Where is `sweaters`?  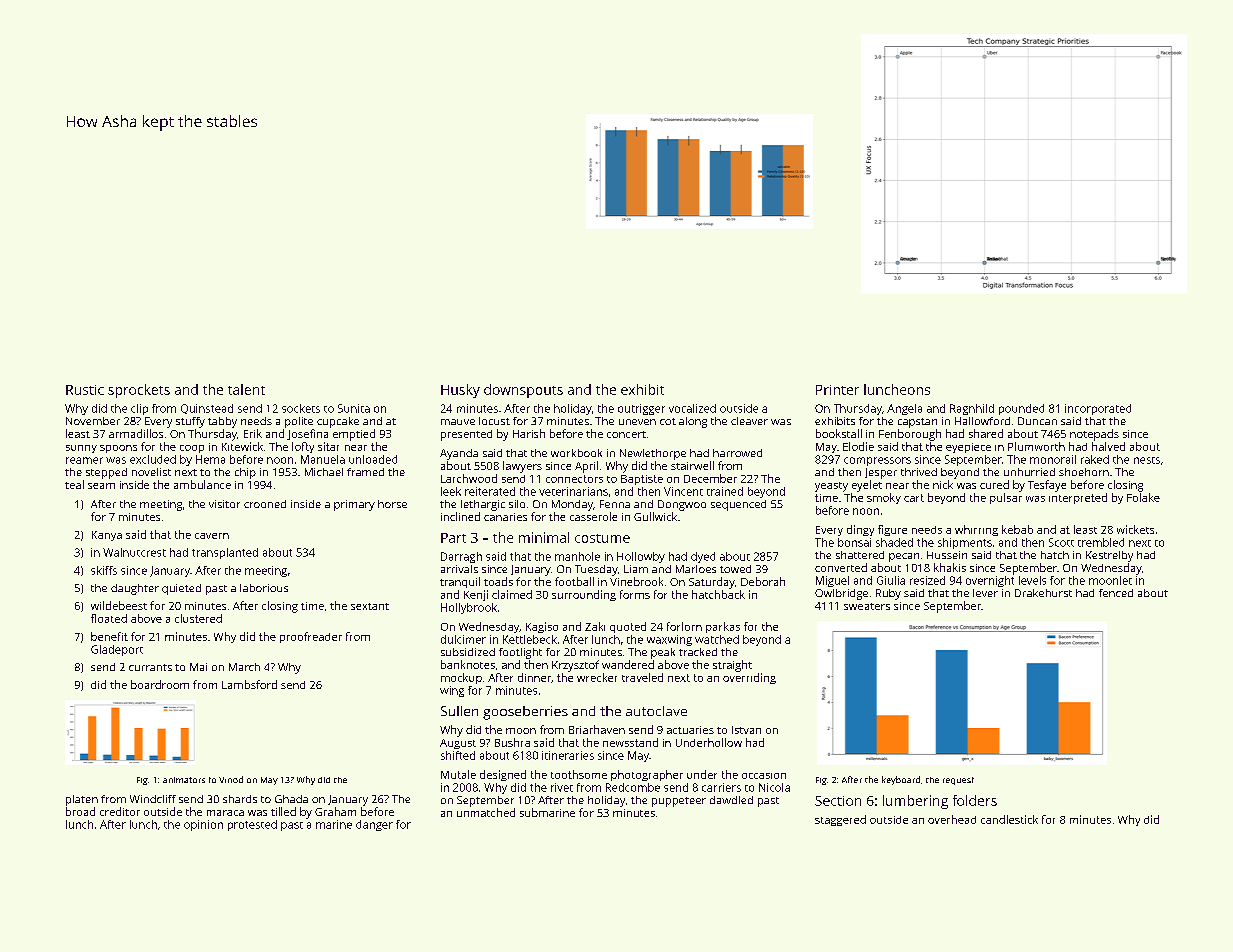
sweaters is located at coordinates (867, 606).
